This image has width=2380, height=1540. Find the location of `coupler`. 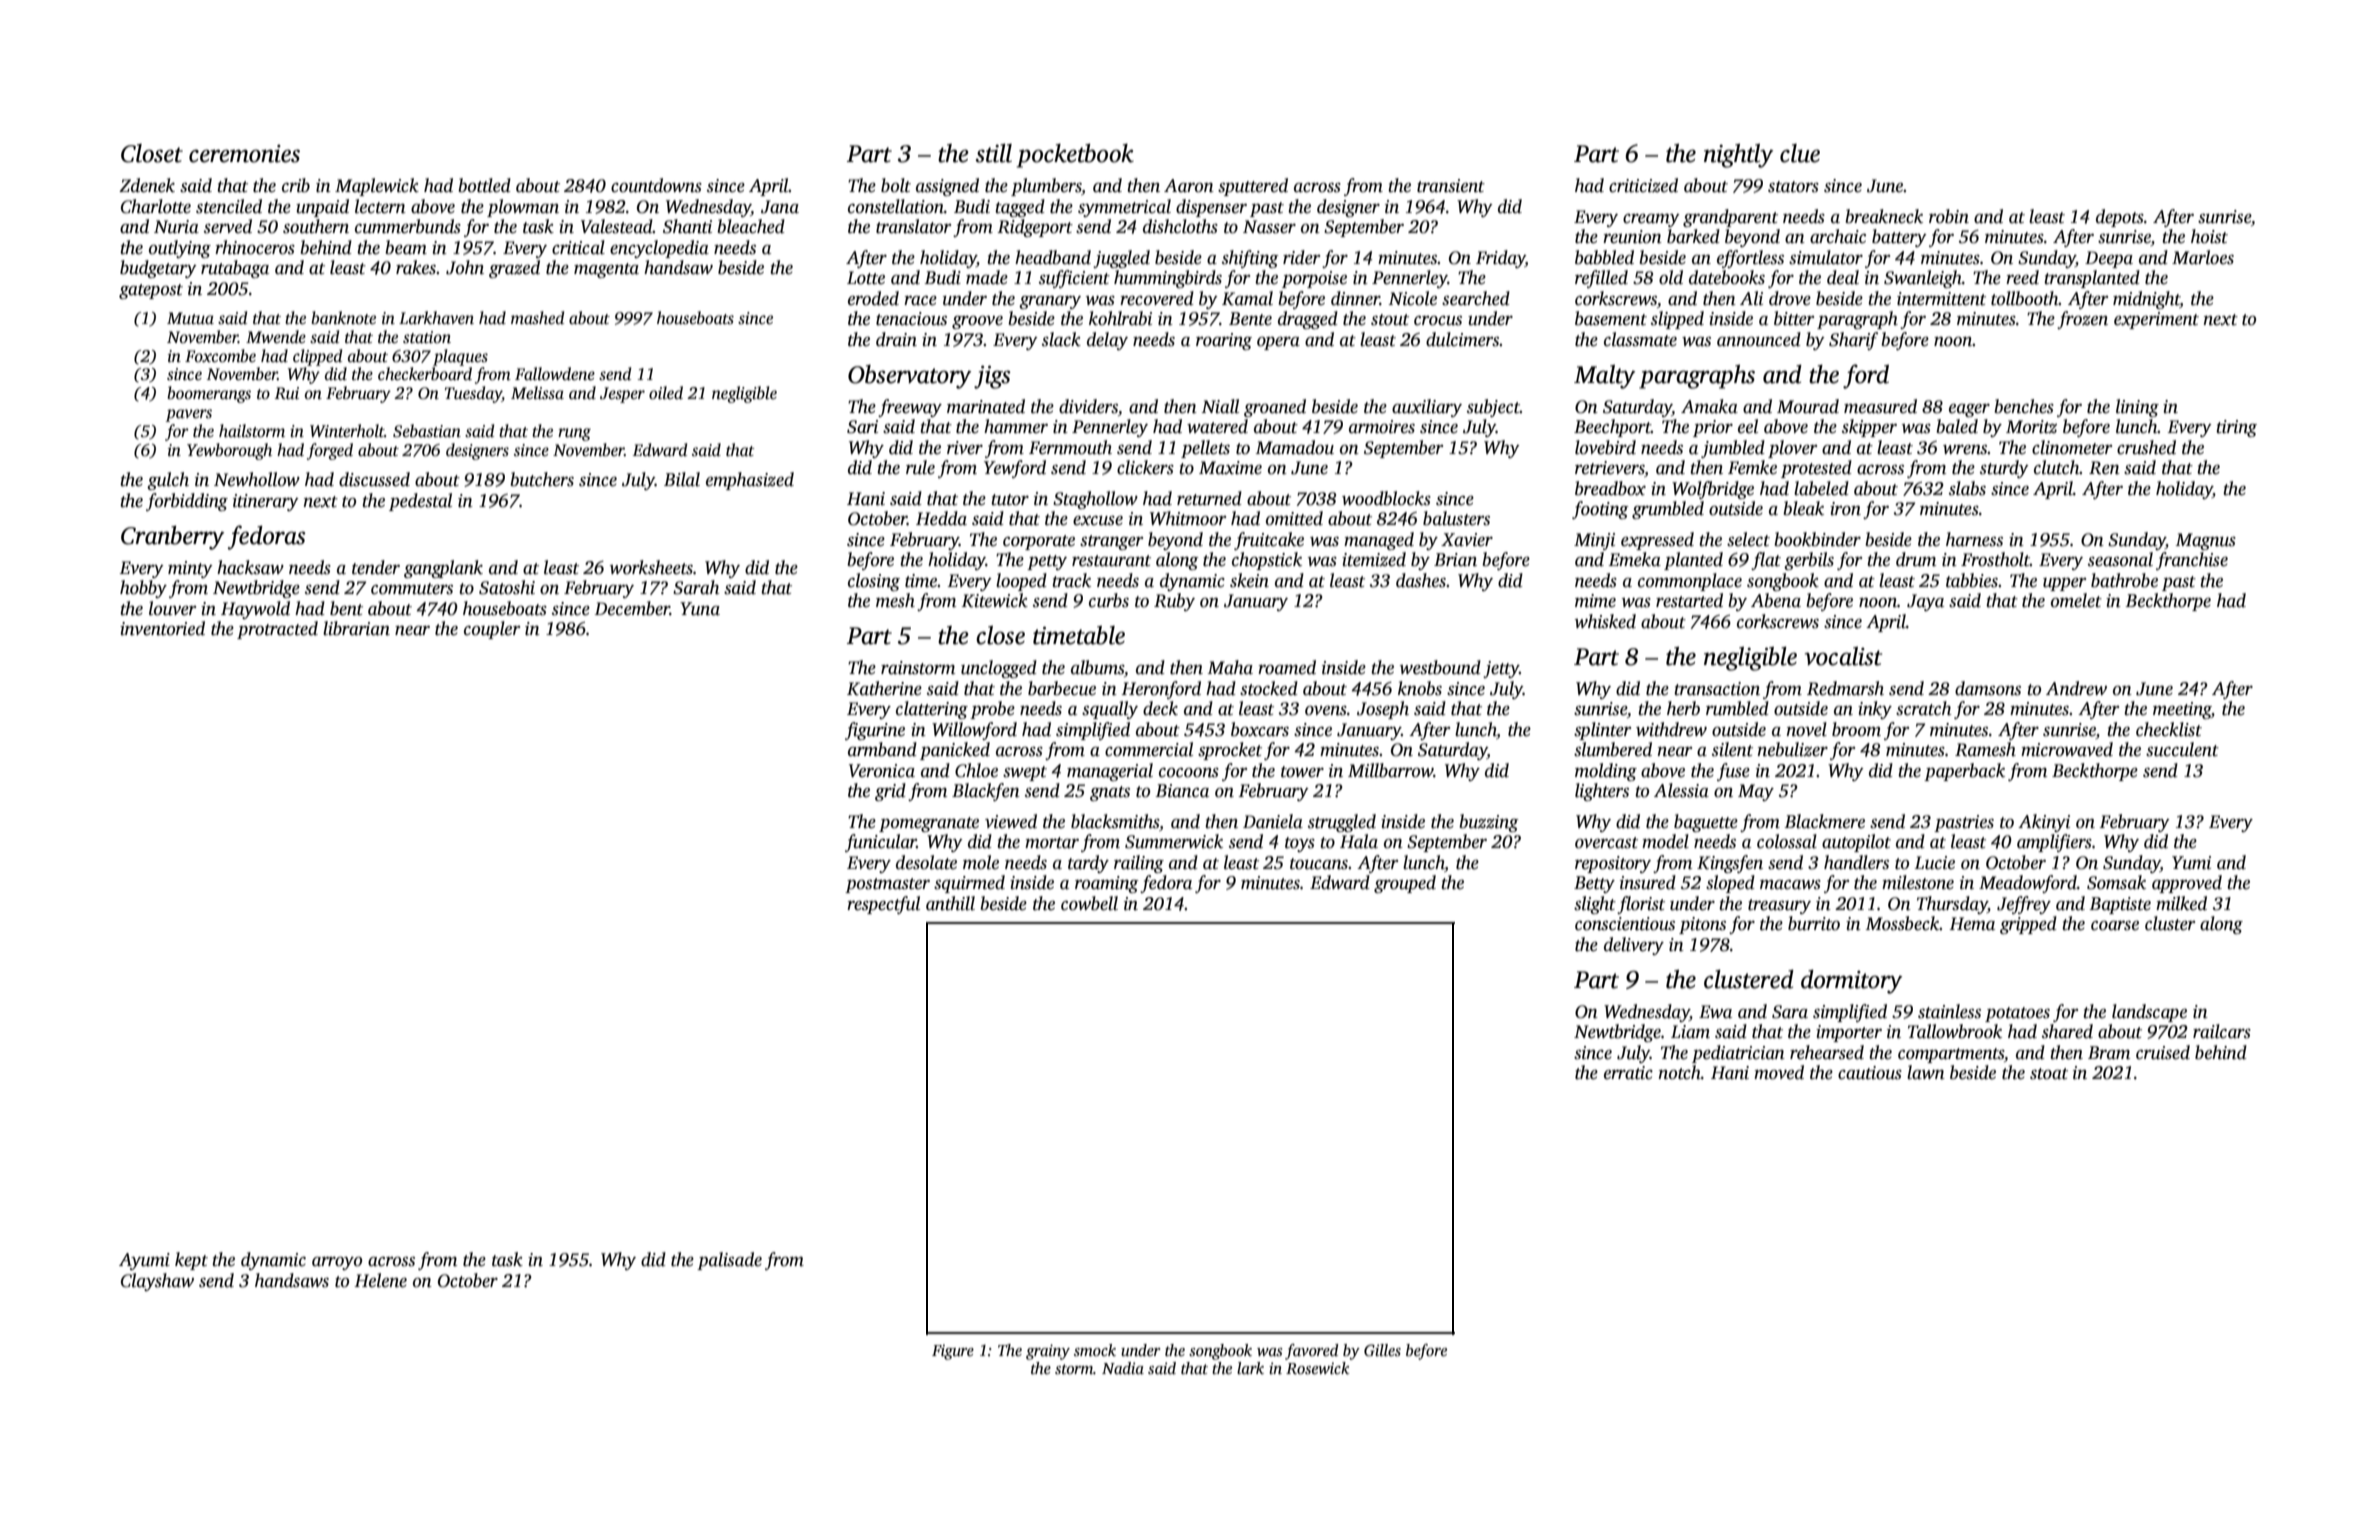

coupler is located at coordinates (492, 630).
